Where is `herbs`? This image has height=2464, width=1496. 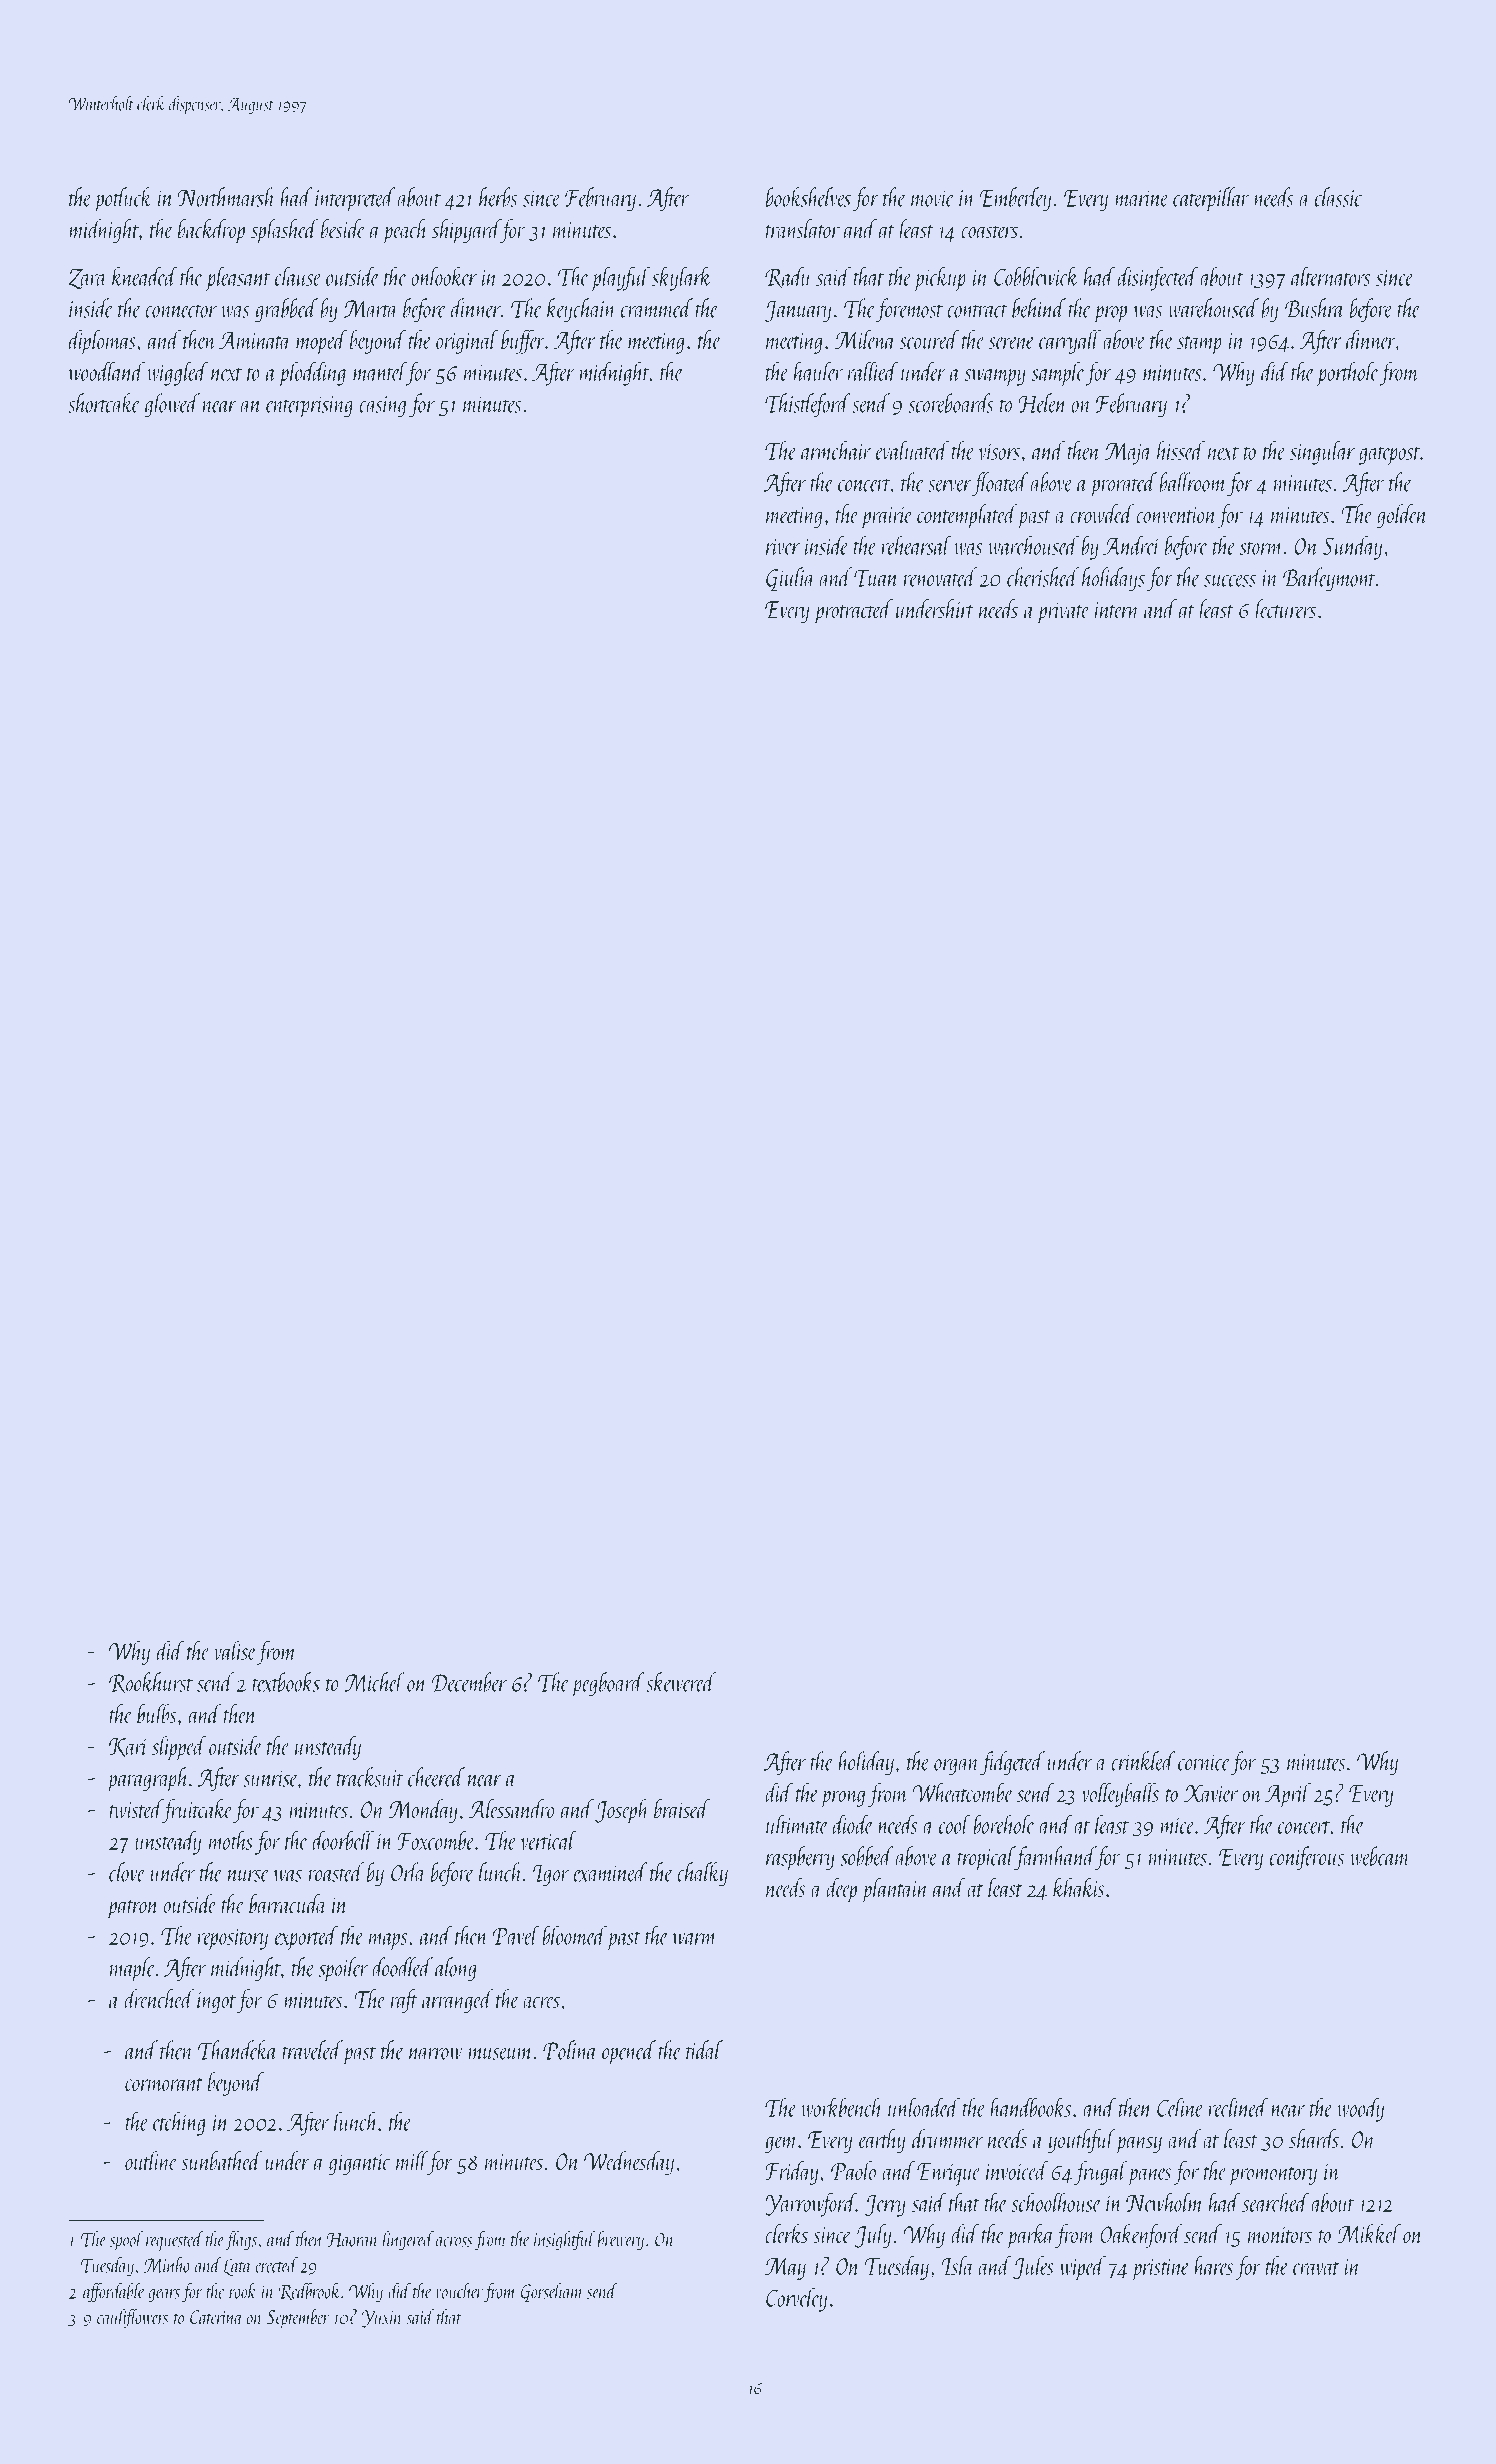 herbs is located at coordinates (498, 197).
